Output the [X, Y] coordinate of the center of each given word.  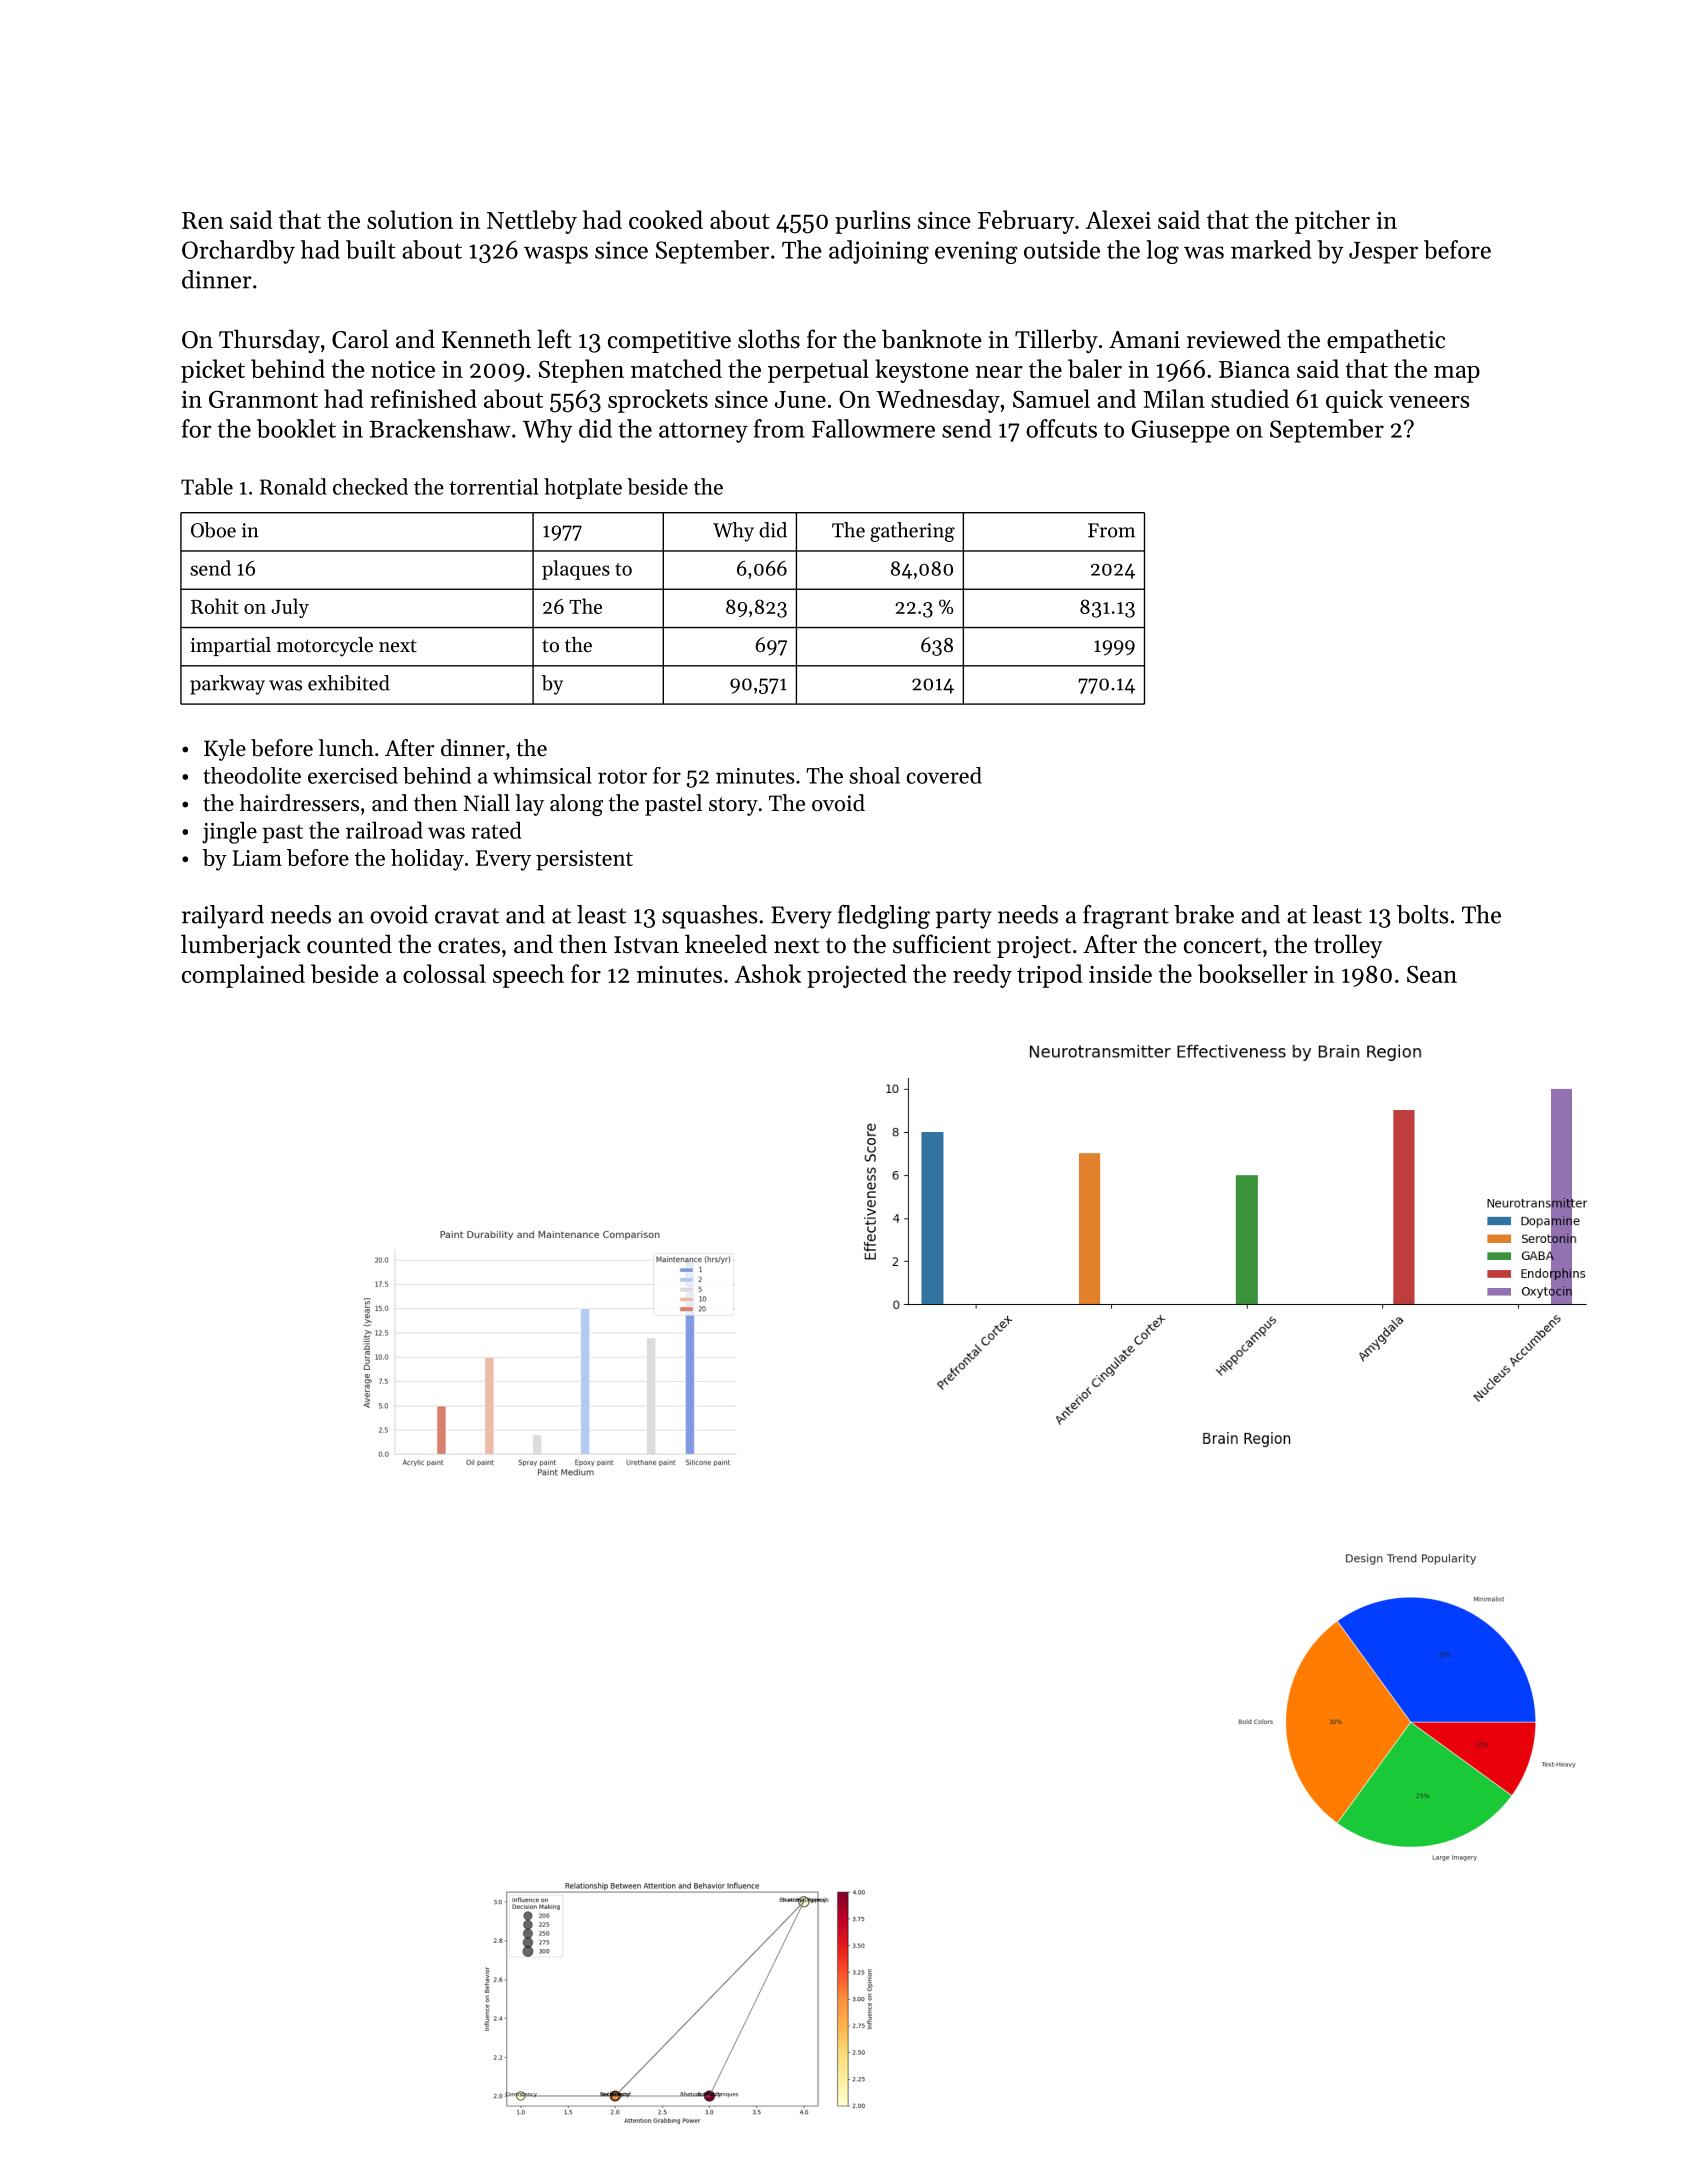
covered [944, 775]
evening [976, 252]
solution [410, 219]
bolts [1422, 914]
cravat [467, 916]
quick [1354, 401]
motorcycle [325, 647]
